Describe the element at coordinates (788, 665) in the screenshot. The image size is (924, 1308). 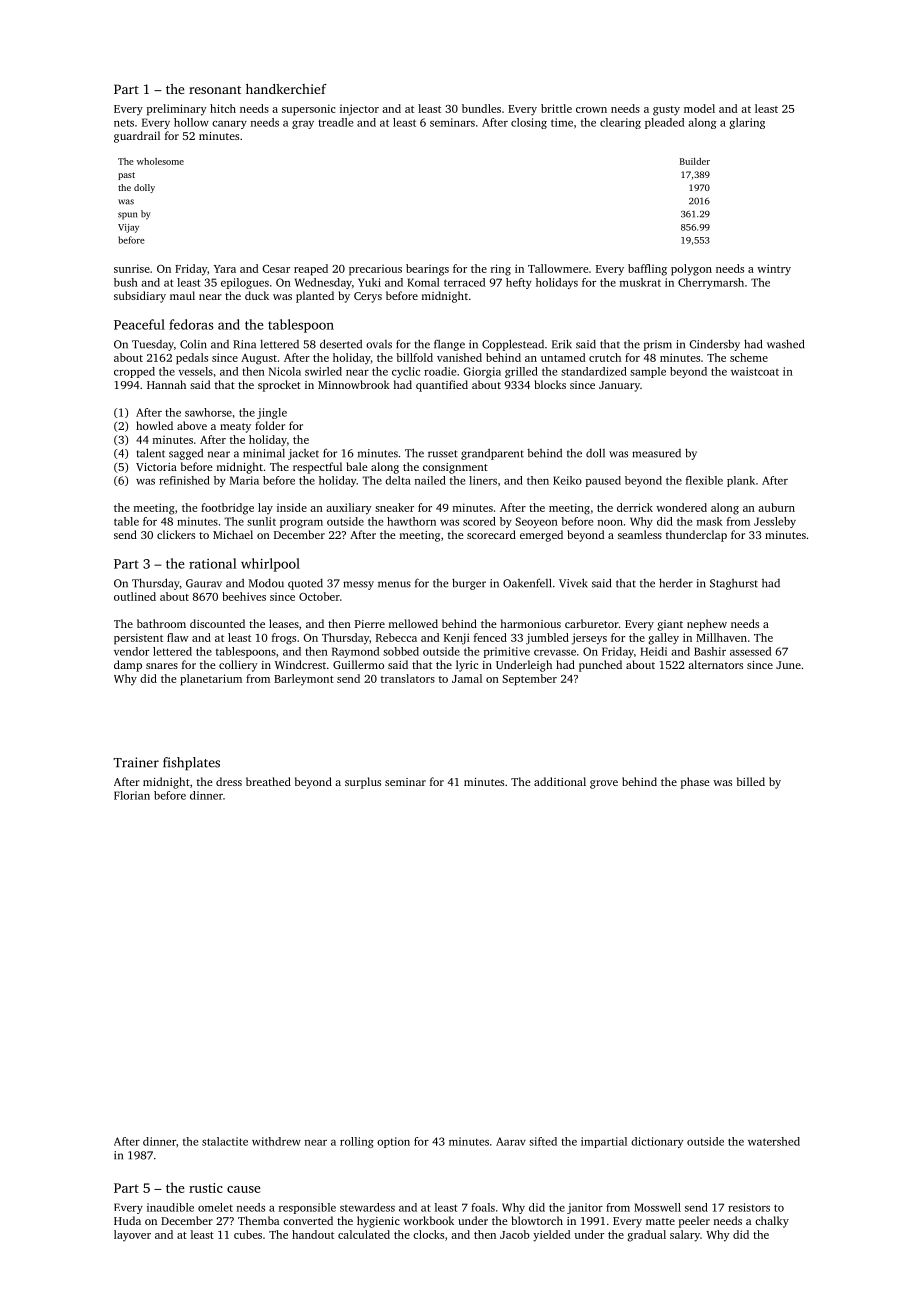
I see `June` at that location.
